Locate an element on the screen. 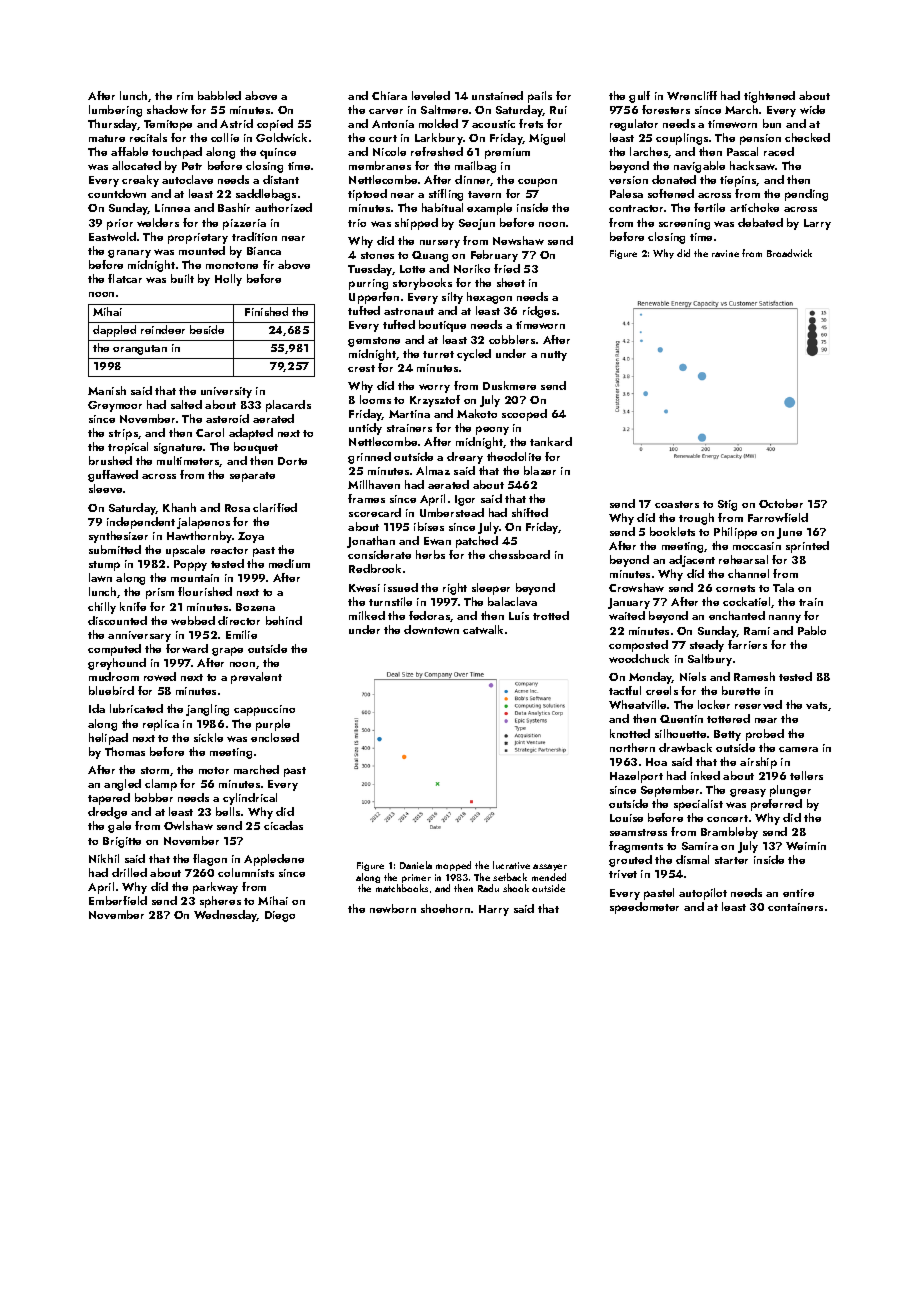 The width and height of the screenshot is (924, 1308). refreshed is located at coordinates (437, 151).
